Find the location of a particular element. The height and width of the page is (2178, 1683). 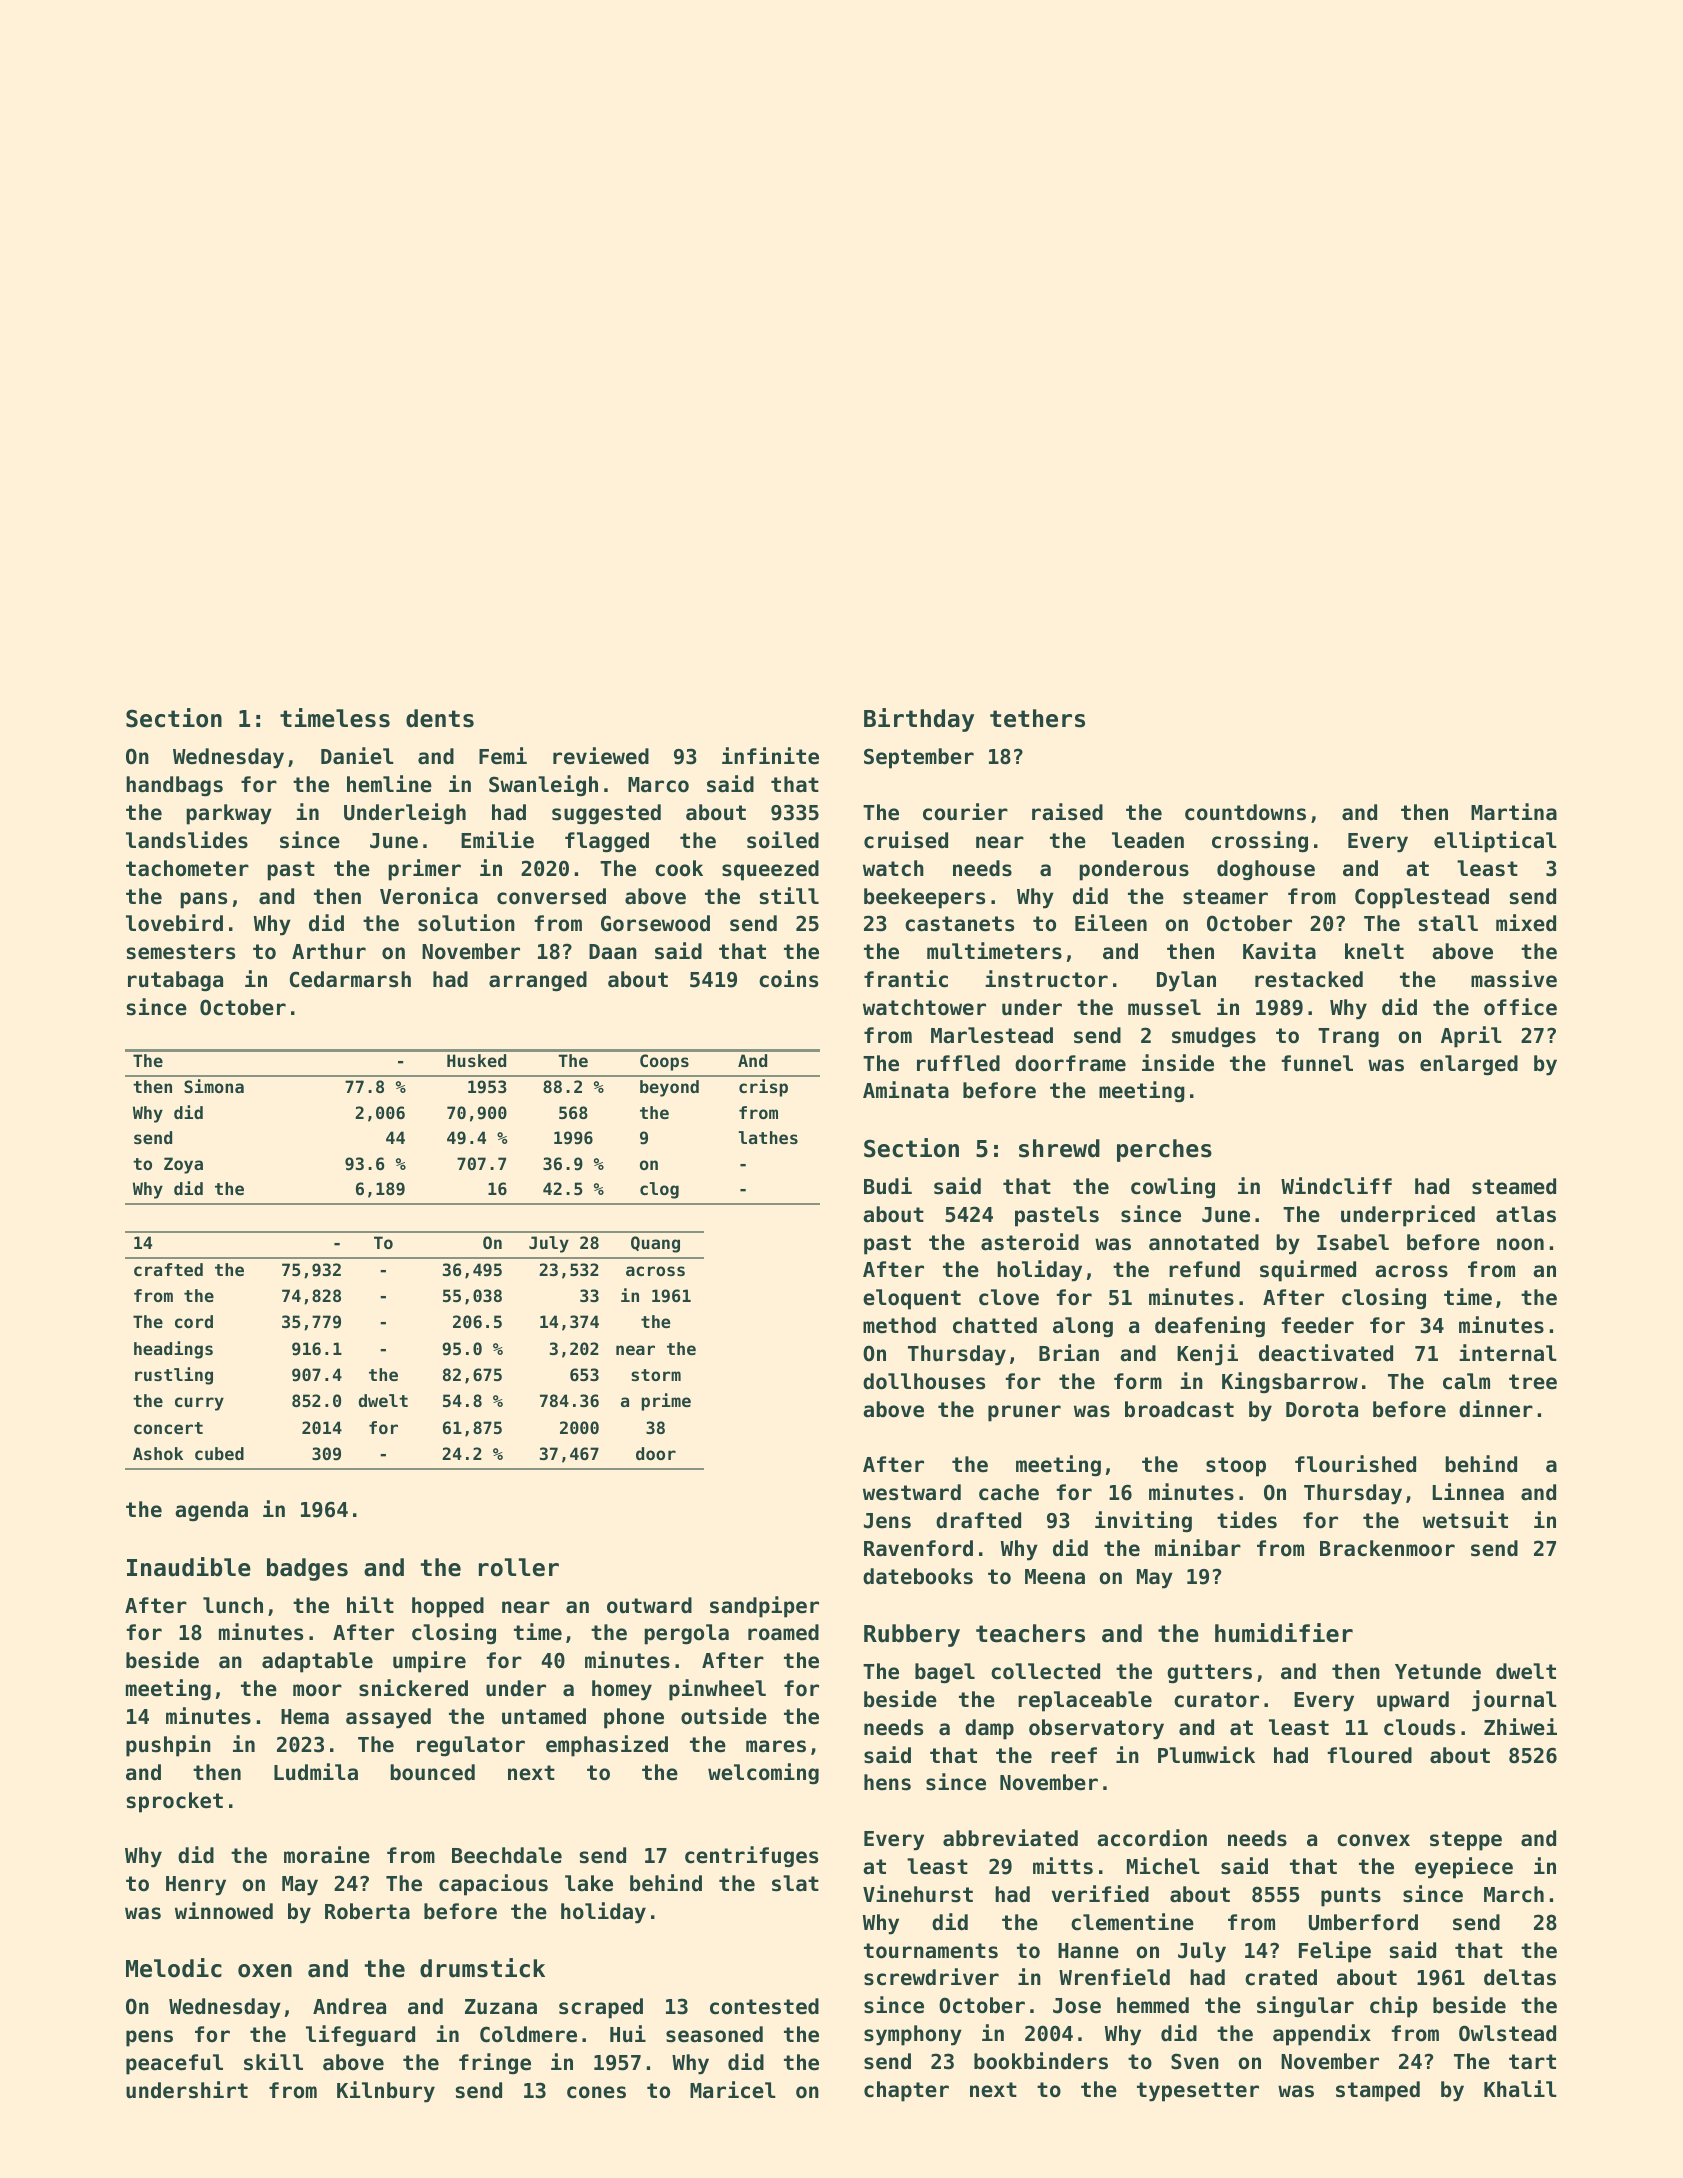

mussel is located at coordinates (1164, 1007).
